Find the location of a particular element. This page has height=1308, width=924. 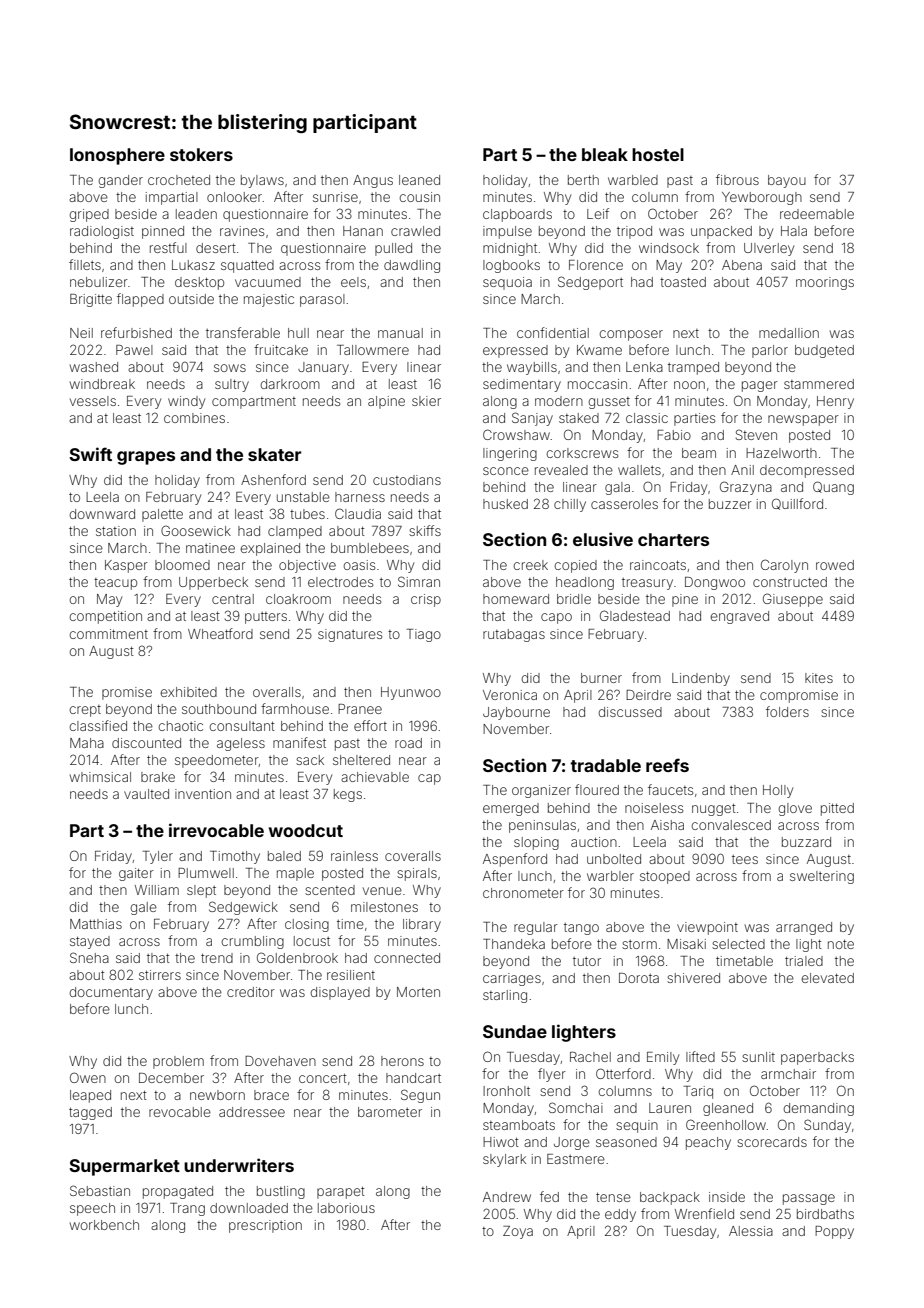

revealed is located at coordinates (561, 470).
